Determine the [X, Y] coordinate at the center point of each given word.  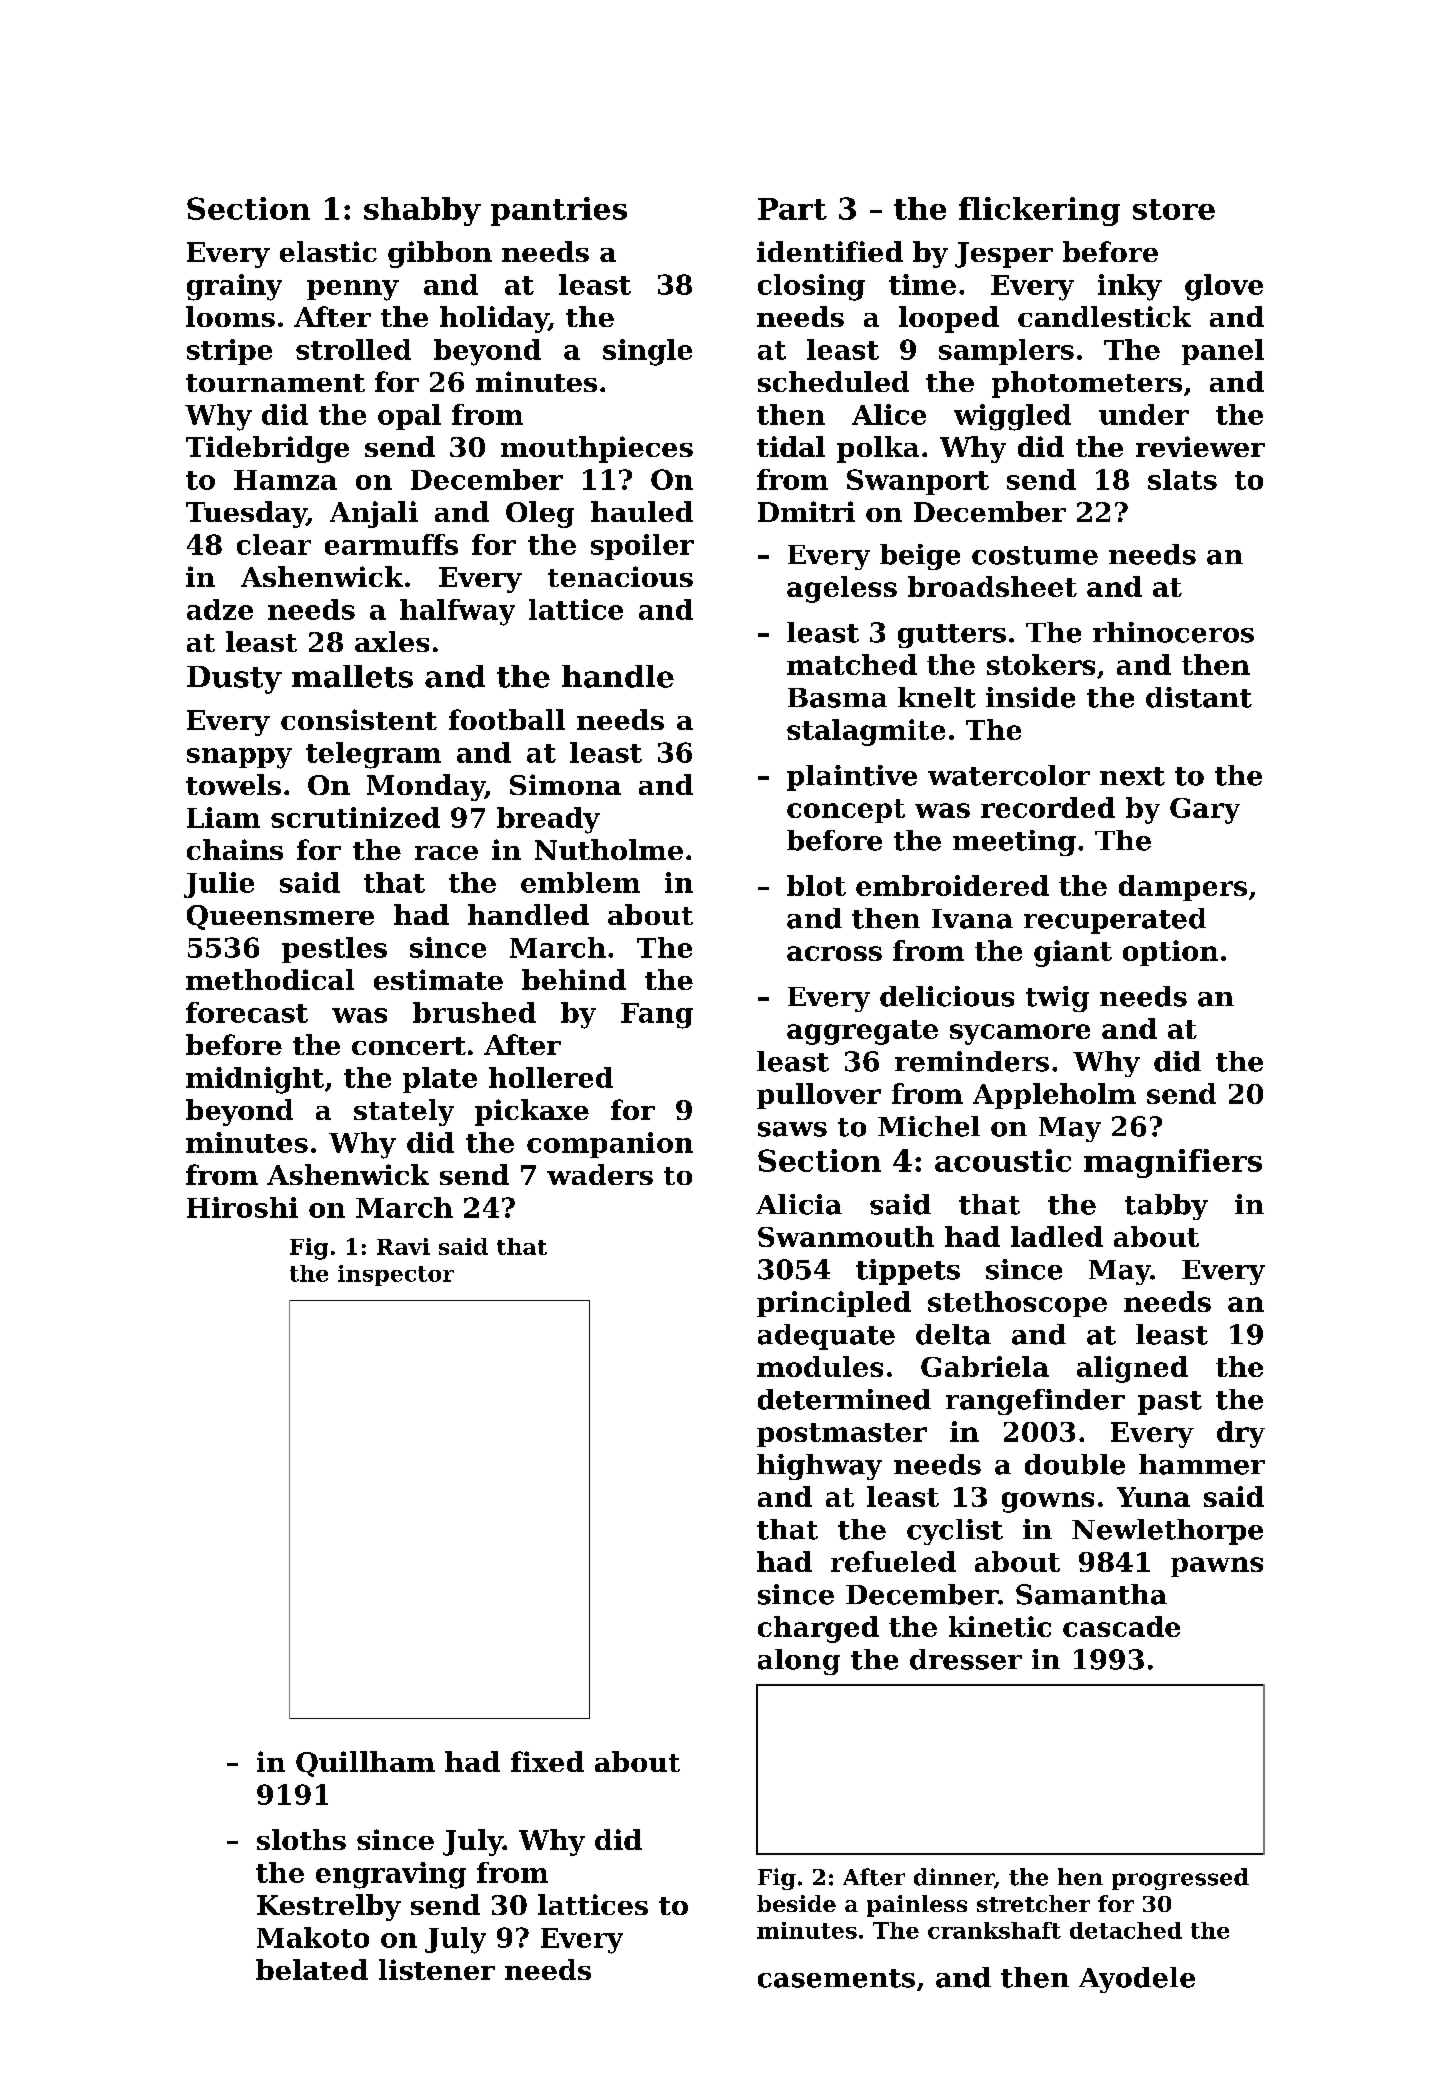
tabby [1166, 1207]
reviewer [1200, 446]
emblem [580, 882]
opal [409, 417]
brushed [474, 1012]
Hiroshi [242, 1207]
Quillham [365, 1764]
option [1170, 953]
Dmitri [806, 511]
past [1170, 1403]
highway [819, 1467]
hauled [642, 511]
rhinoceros [1173, 632]
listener [437, 1969]
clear [274, 544]
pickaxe [532, 1112]
